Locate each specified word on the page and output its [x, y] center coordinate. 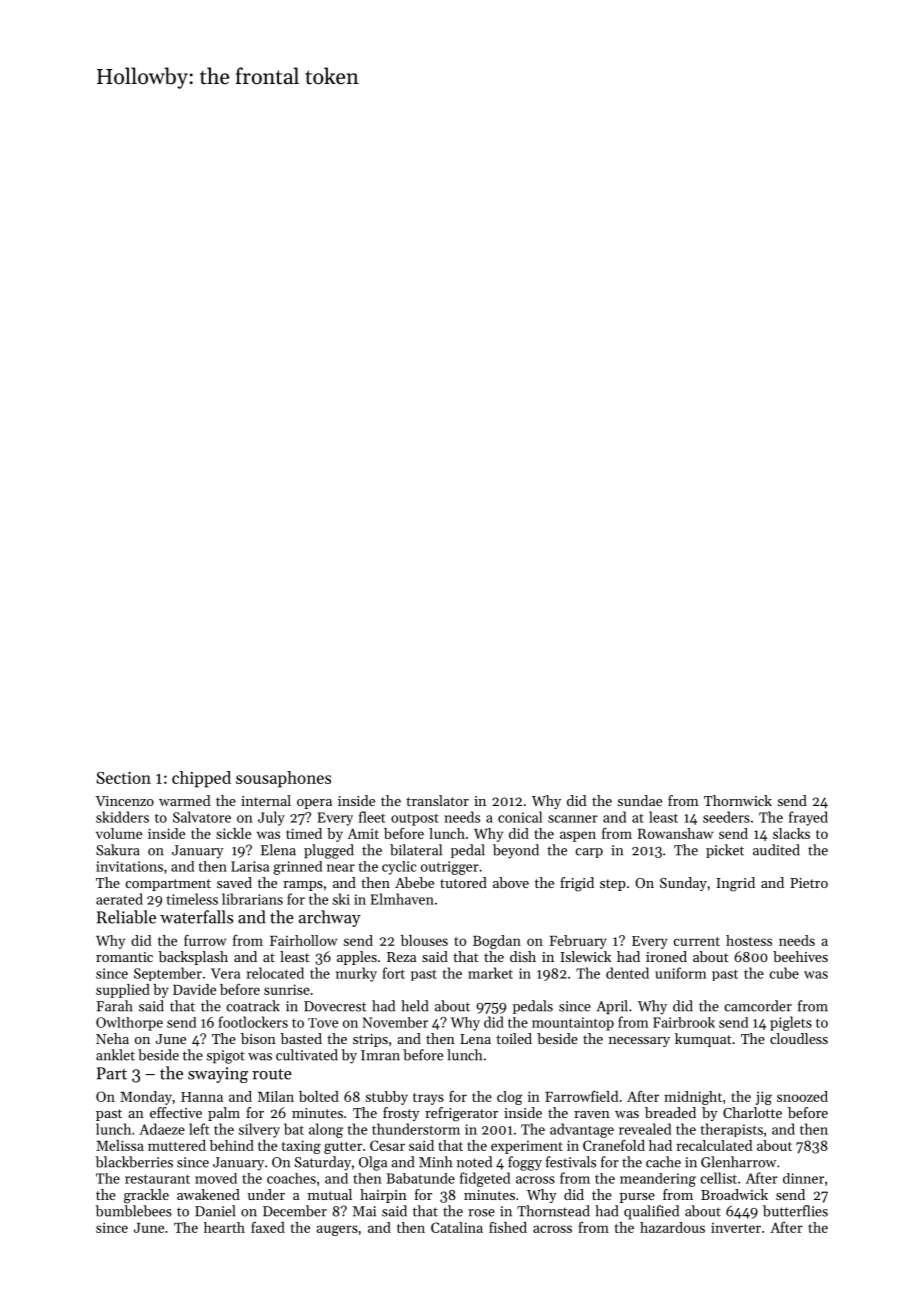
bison [258, 1038]
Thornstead [553, 1211]
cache [663, 1162]
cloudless [799, 1038]
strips [370, 1040]
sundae [640, 800]
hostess [749, 940]
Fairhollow [303, 940]
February [578, 942]
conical [520, 817]
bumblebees [134, 1211]
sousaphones [283, 779]
